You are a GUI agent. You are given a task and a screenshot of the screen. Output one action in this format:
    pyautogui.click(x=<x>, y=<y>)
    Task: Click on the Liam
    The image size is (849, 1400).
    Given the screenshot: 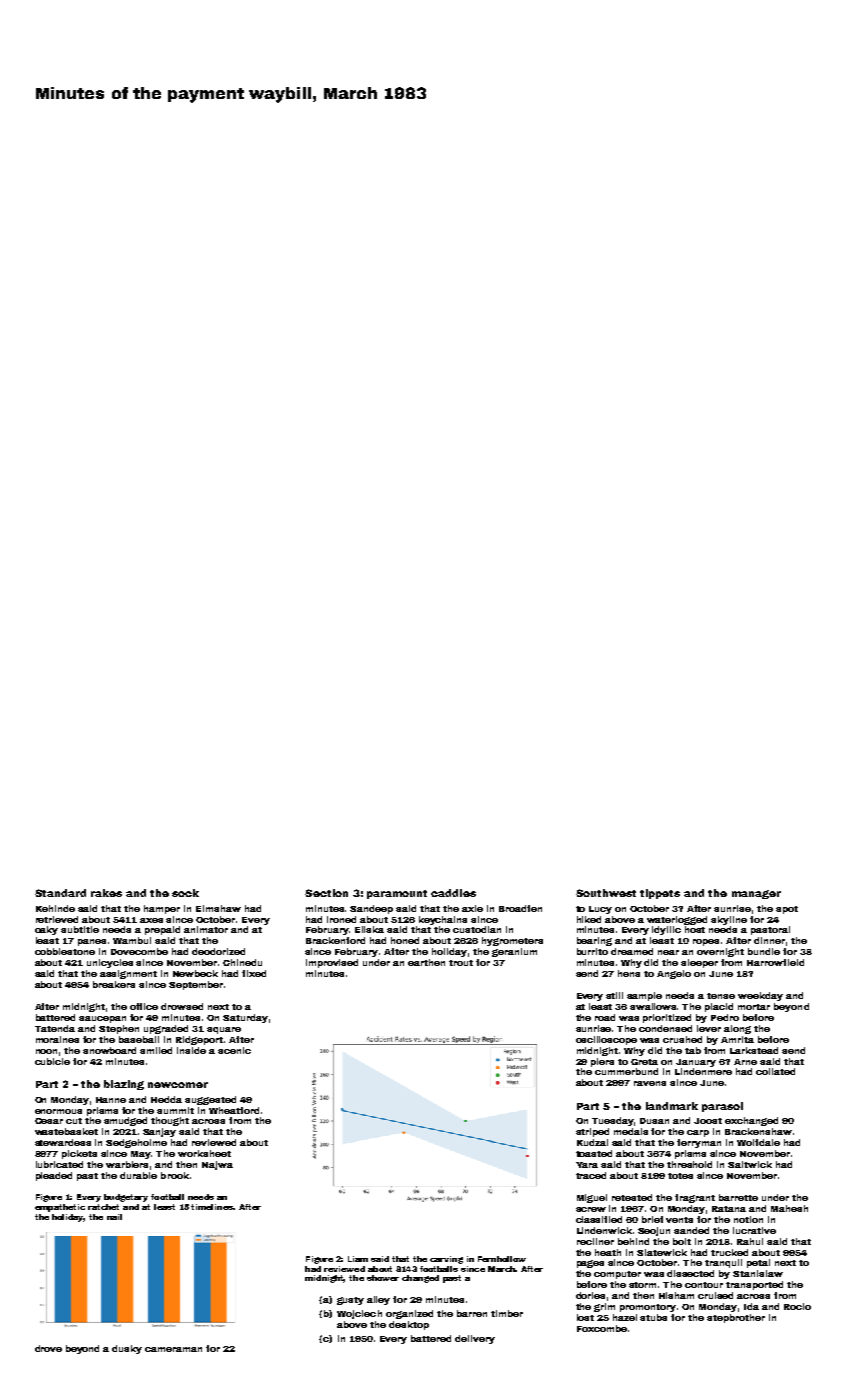 What is the action you would take?
    pyautogui.click(x=358, y=1259)
